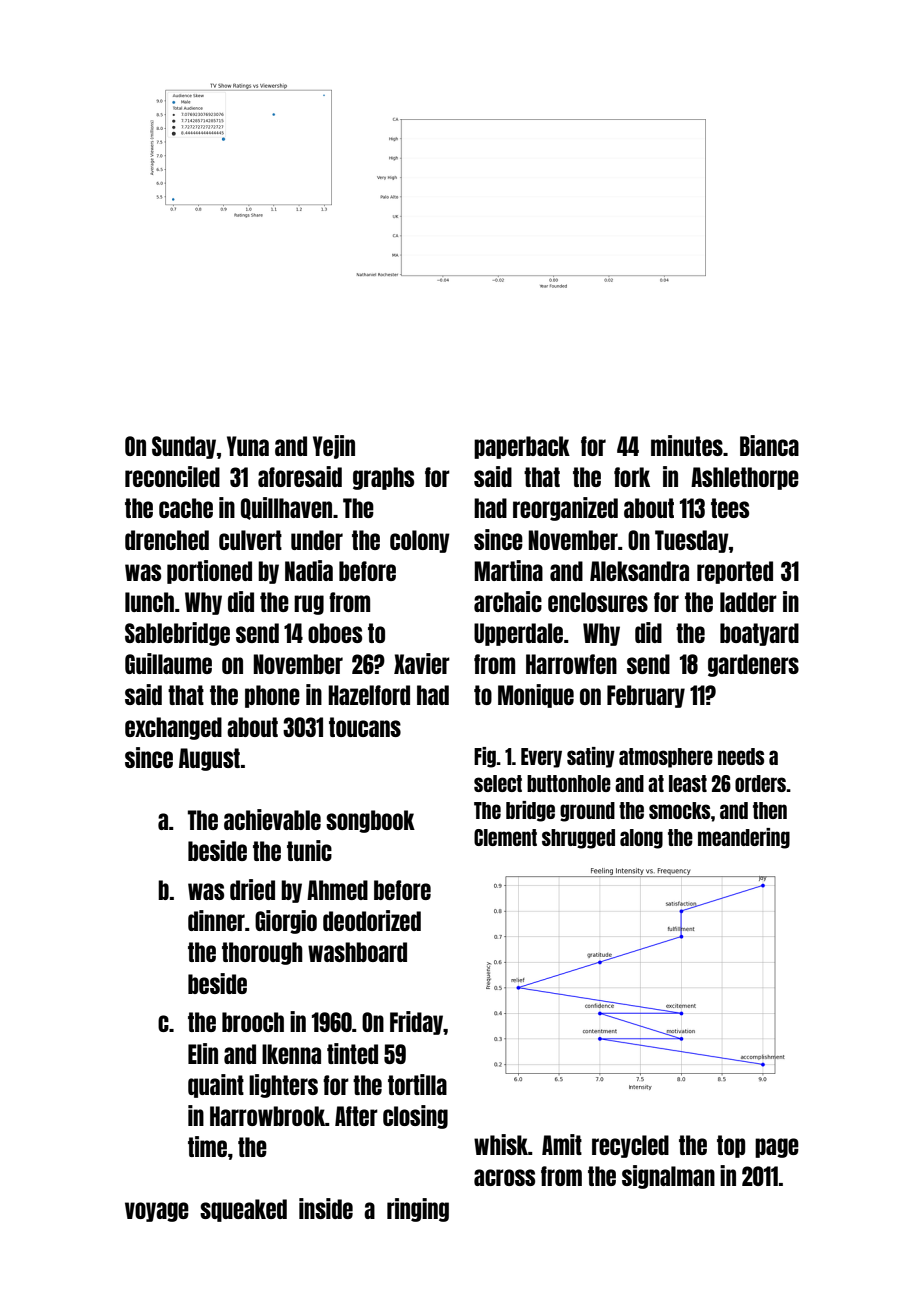  What do you see at coordinates (687, 445) in the document?
I see `minutes` at bounding box center [687, 445].
